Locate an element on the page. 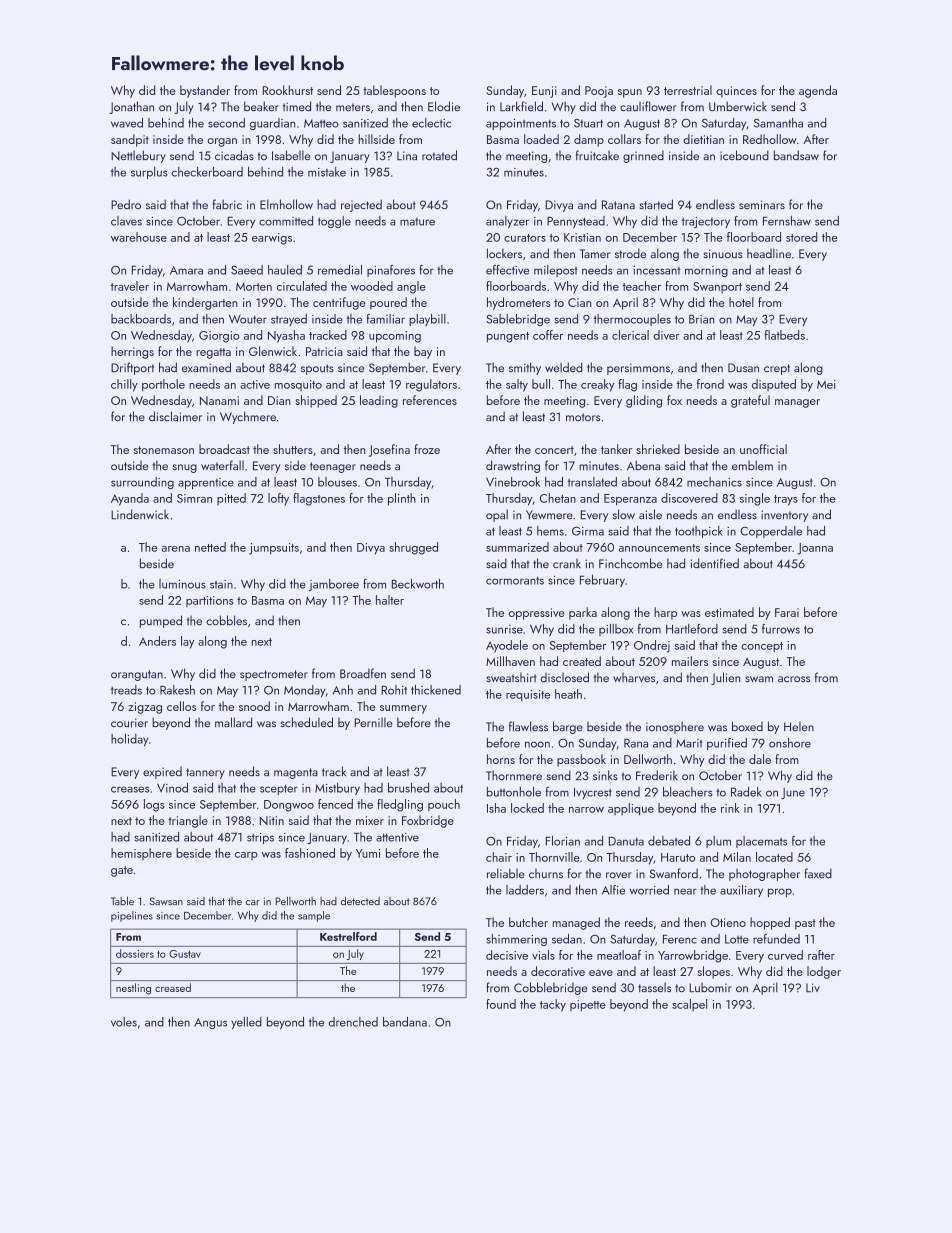 The width and height of the document is (952, 1233). salty is located at coordinates (517, 385).
